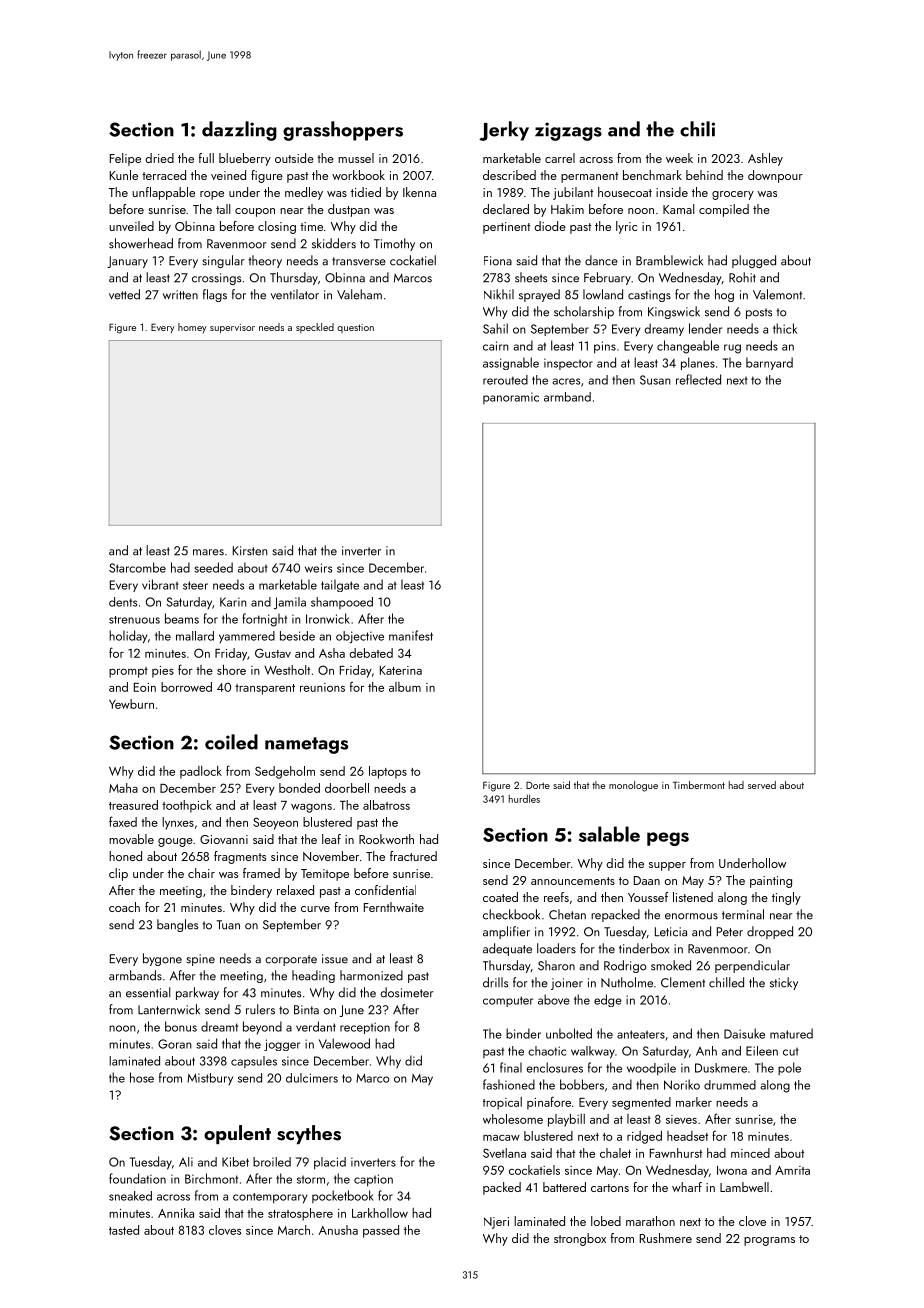 Image resolution: width=924 pixels, height=1308 pixels. I want to click on reflected, so click(698, 379).
